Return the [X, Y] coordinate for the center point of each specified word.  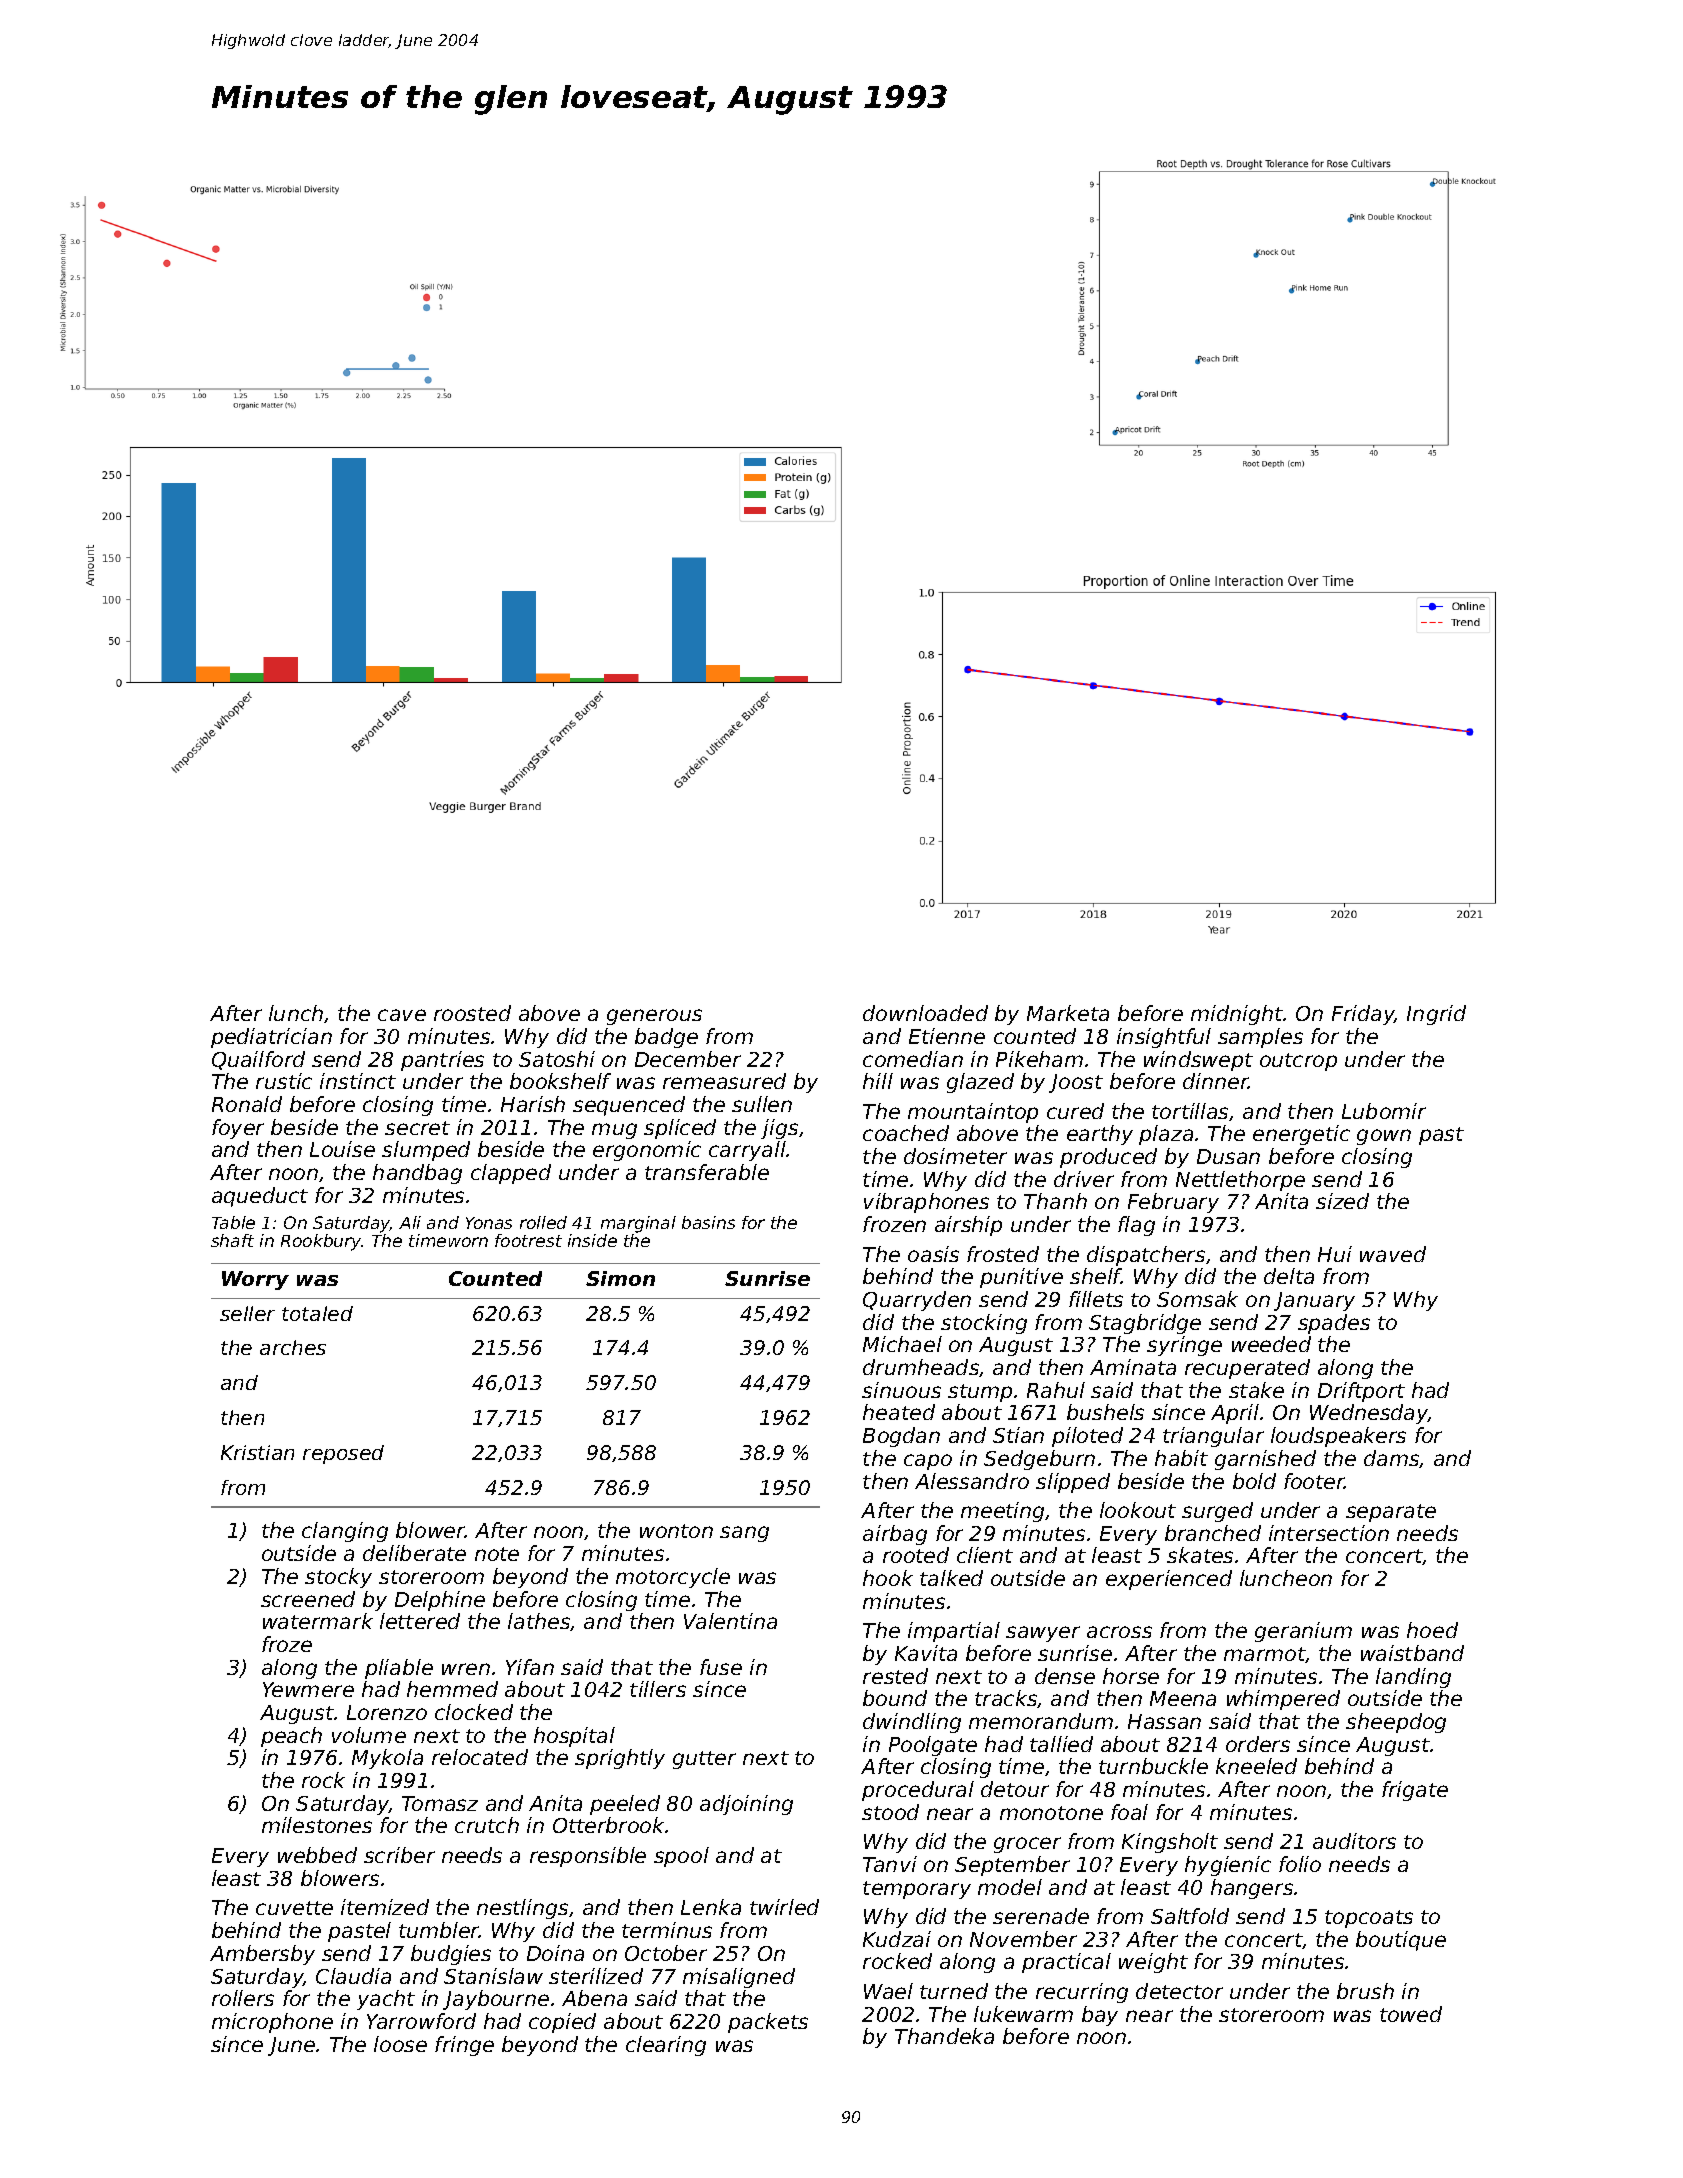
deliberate [414, 1553]
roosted [472, 1013]
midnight [1237, 1015]
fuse [721, 1667]
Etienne [947, 1036]
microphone [272, 2023]
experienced [1169, 1580]
